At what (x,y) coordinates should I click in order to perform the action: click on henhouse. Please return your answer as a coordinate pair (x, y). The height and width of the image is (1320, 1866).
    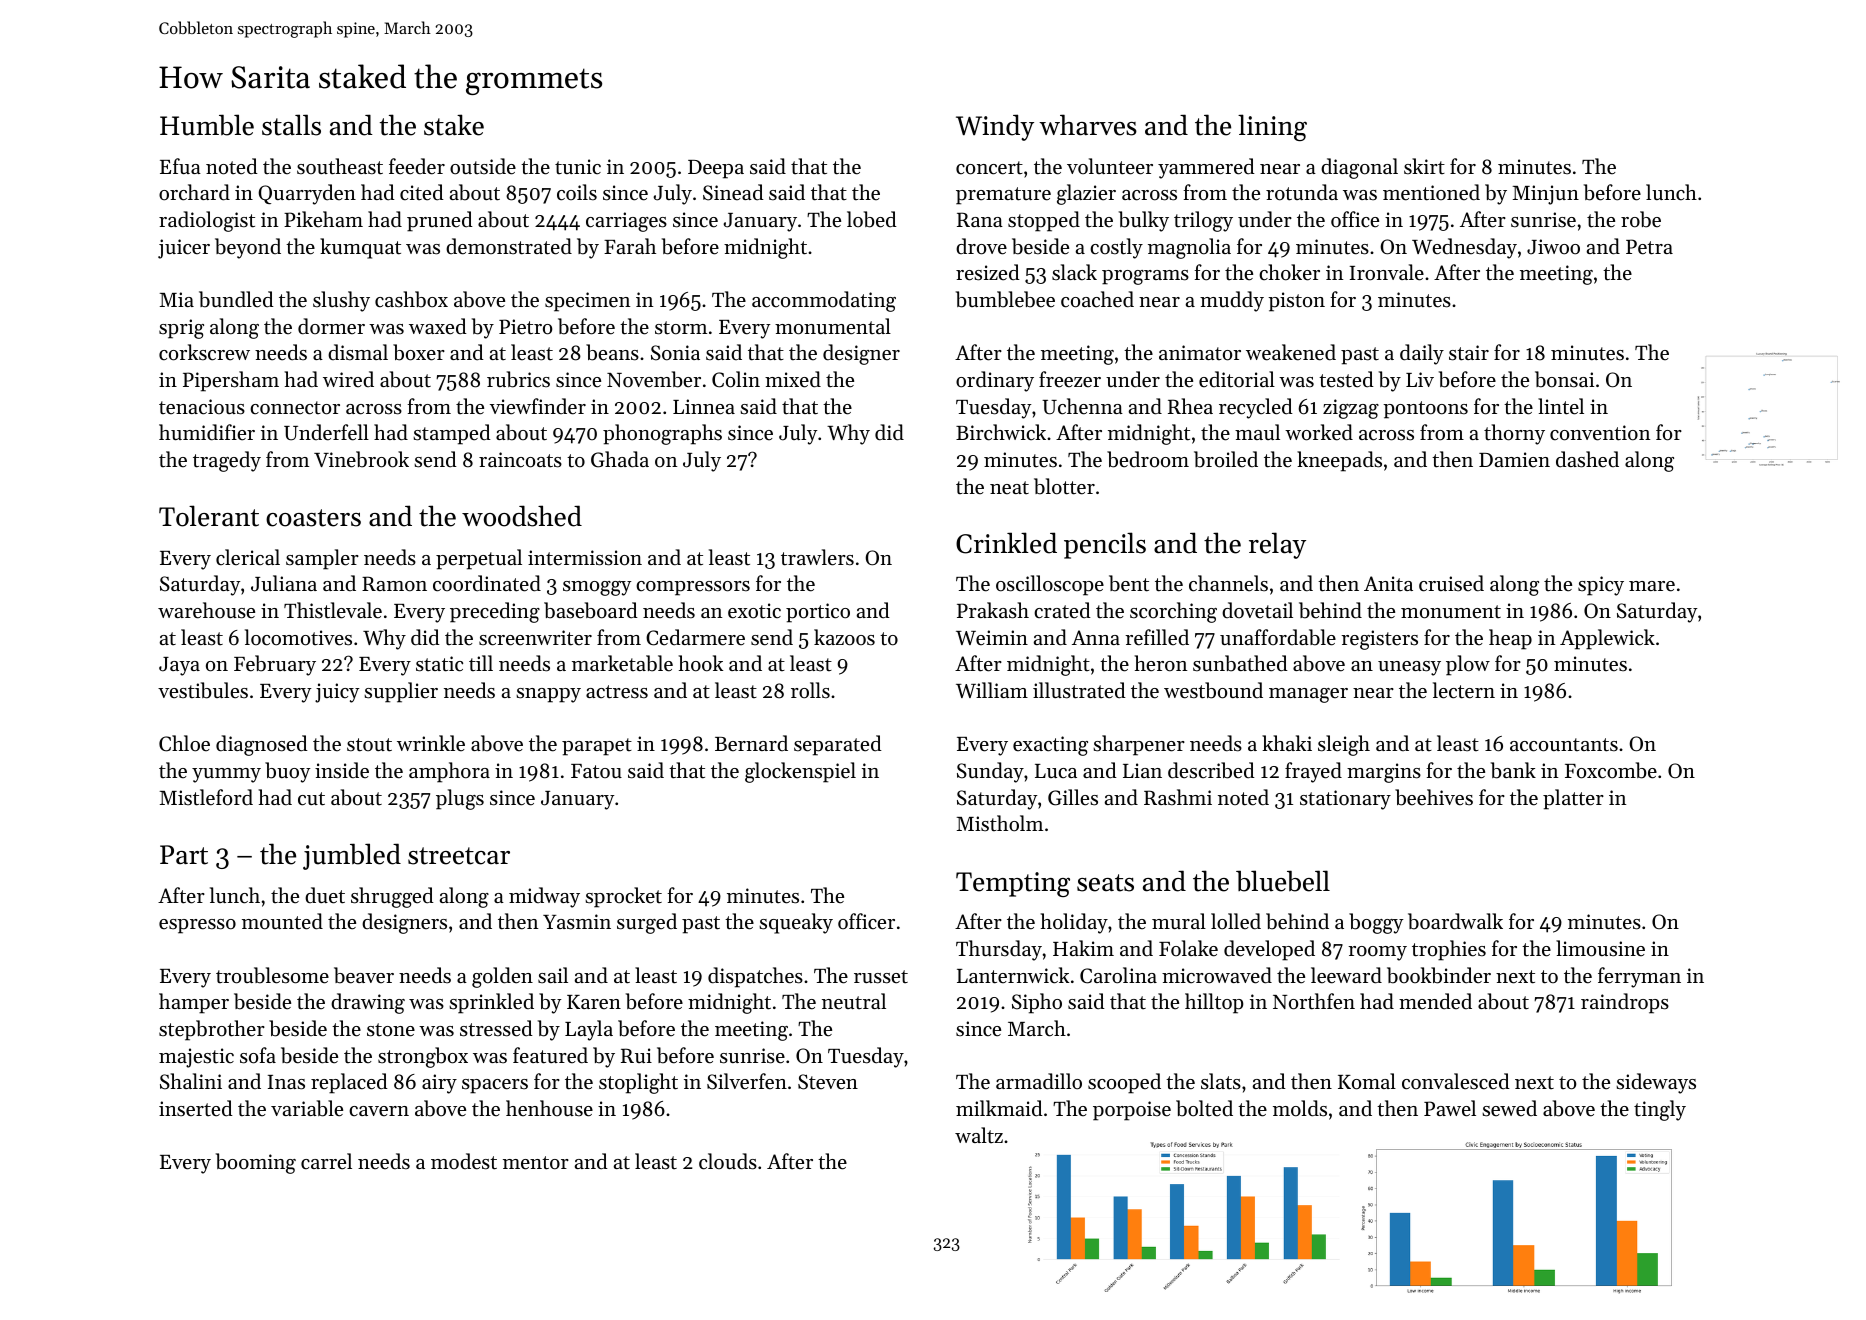
    Looking at the image, I should click on (549, 1108).
